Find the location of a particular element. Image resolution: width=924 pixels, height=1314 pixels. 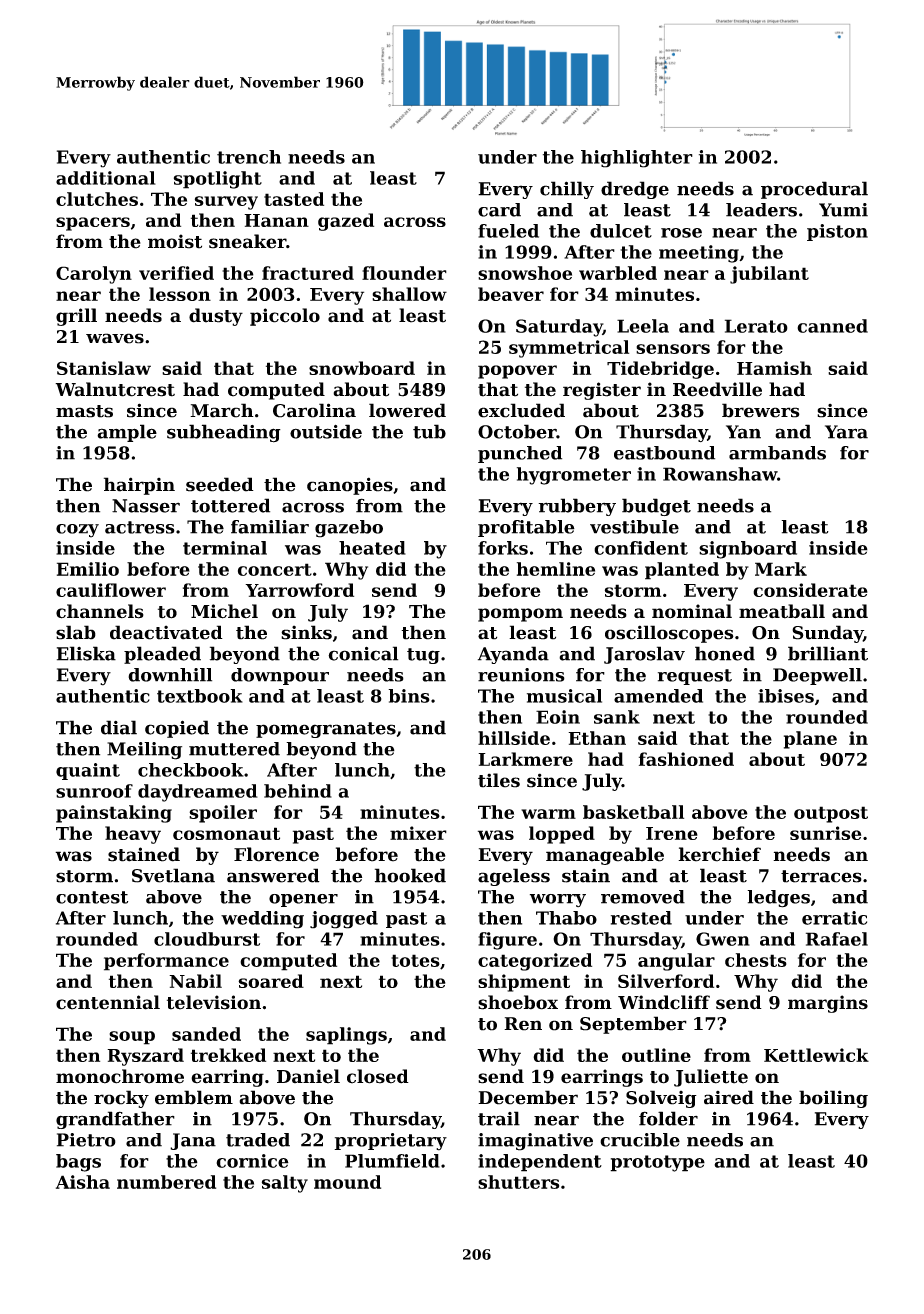

tiles is located at coordinates (499, 780).
